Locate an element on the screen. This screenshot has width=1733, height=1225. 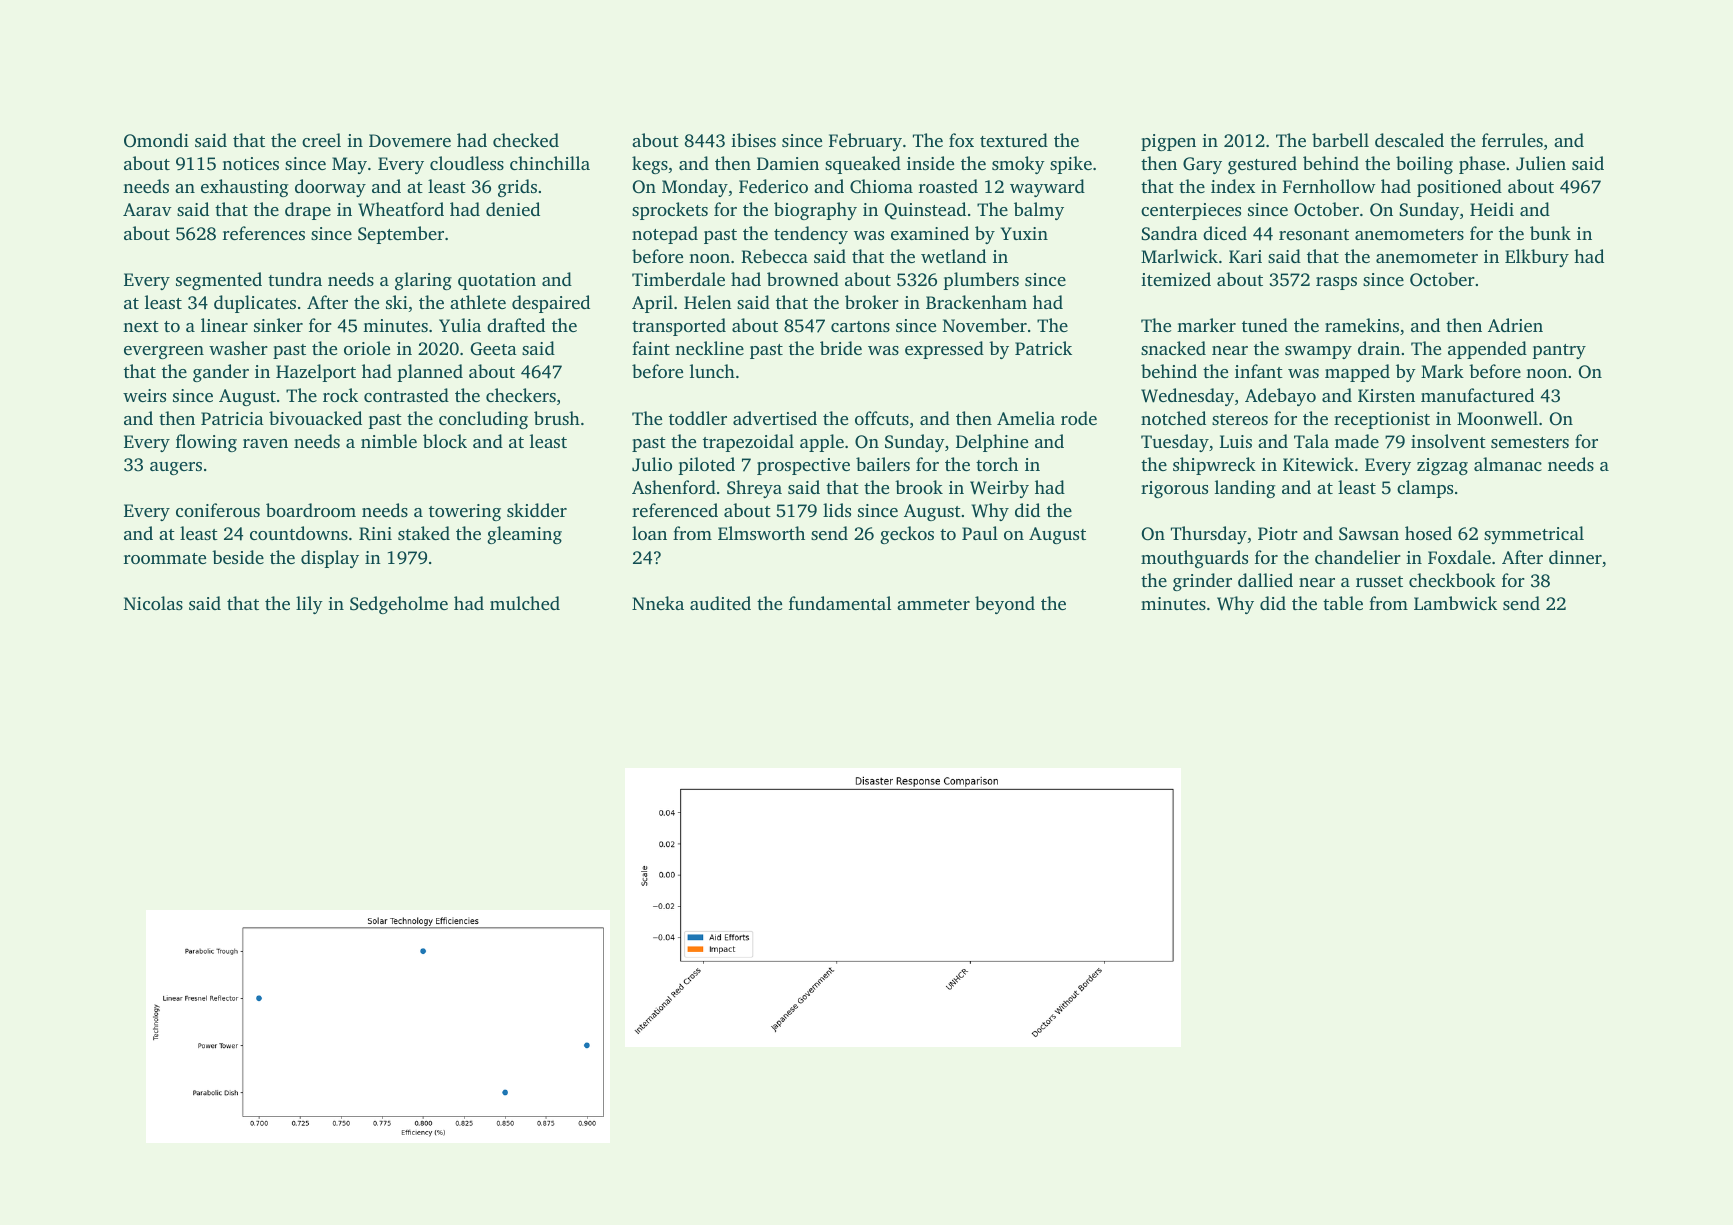
pigpen is located at coordinates (1168, 142).
